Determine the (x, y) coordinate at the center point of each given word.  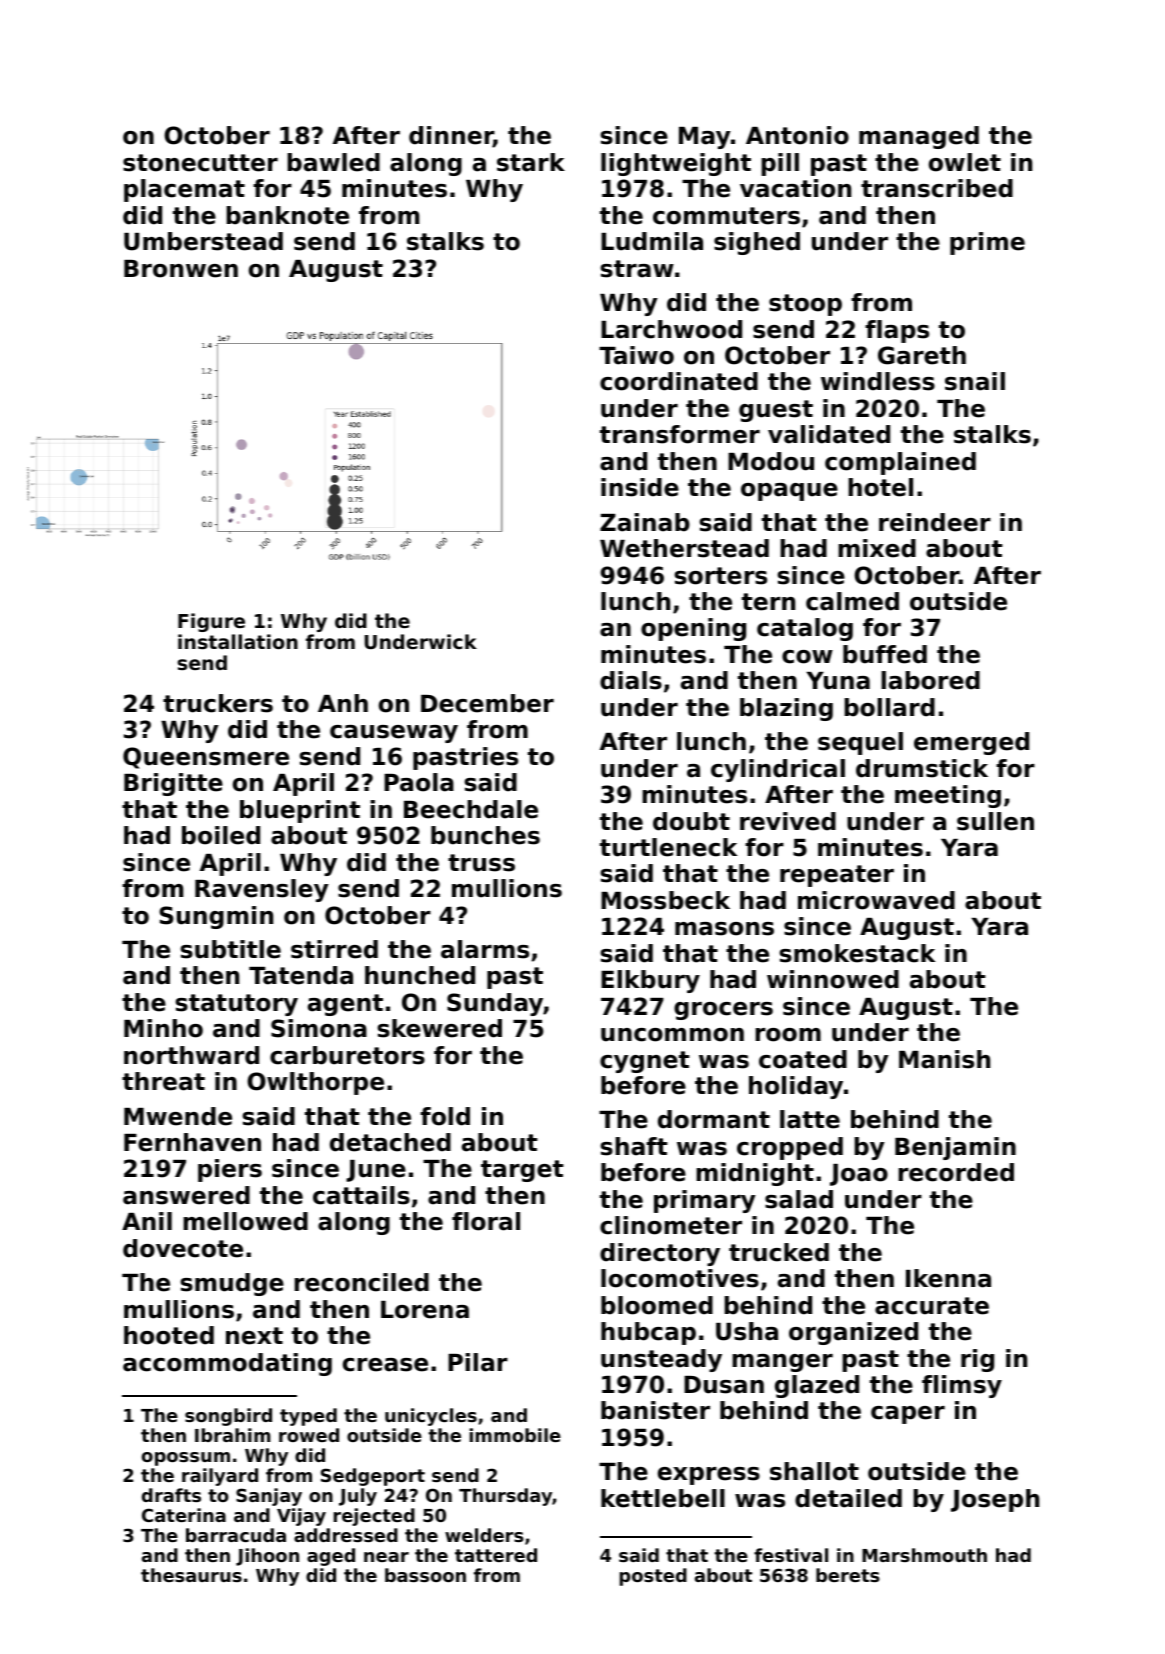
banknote (287, 215)
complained (900, 463)
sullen (995, 821)
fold (445, 1116)
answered (186, 1195)
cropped (790, 1148)
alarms (485, 949)
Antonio (797, 135)
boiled (221, 835)
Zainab (645, 522)
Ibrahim (233, 1435)
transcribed (937, 188)
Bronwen (181, 269)
